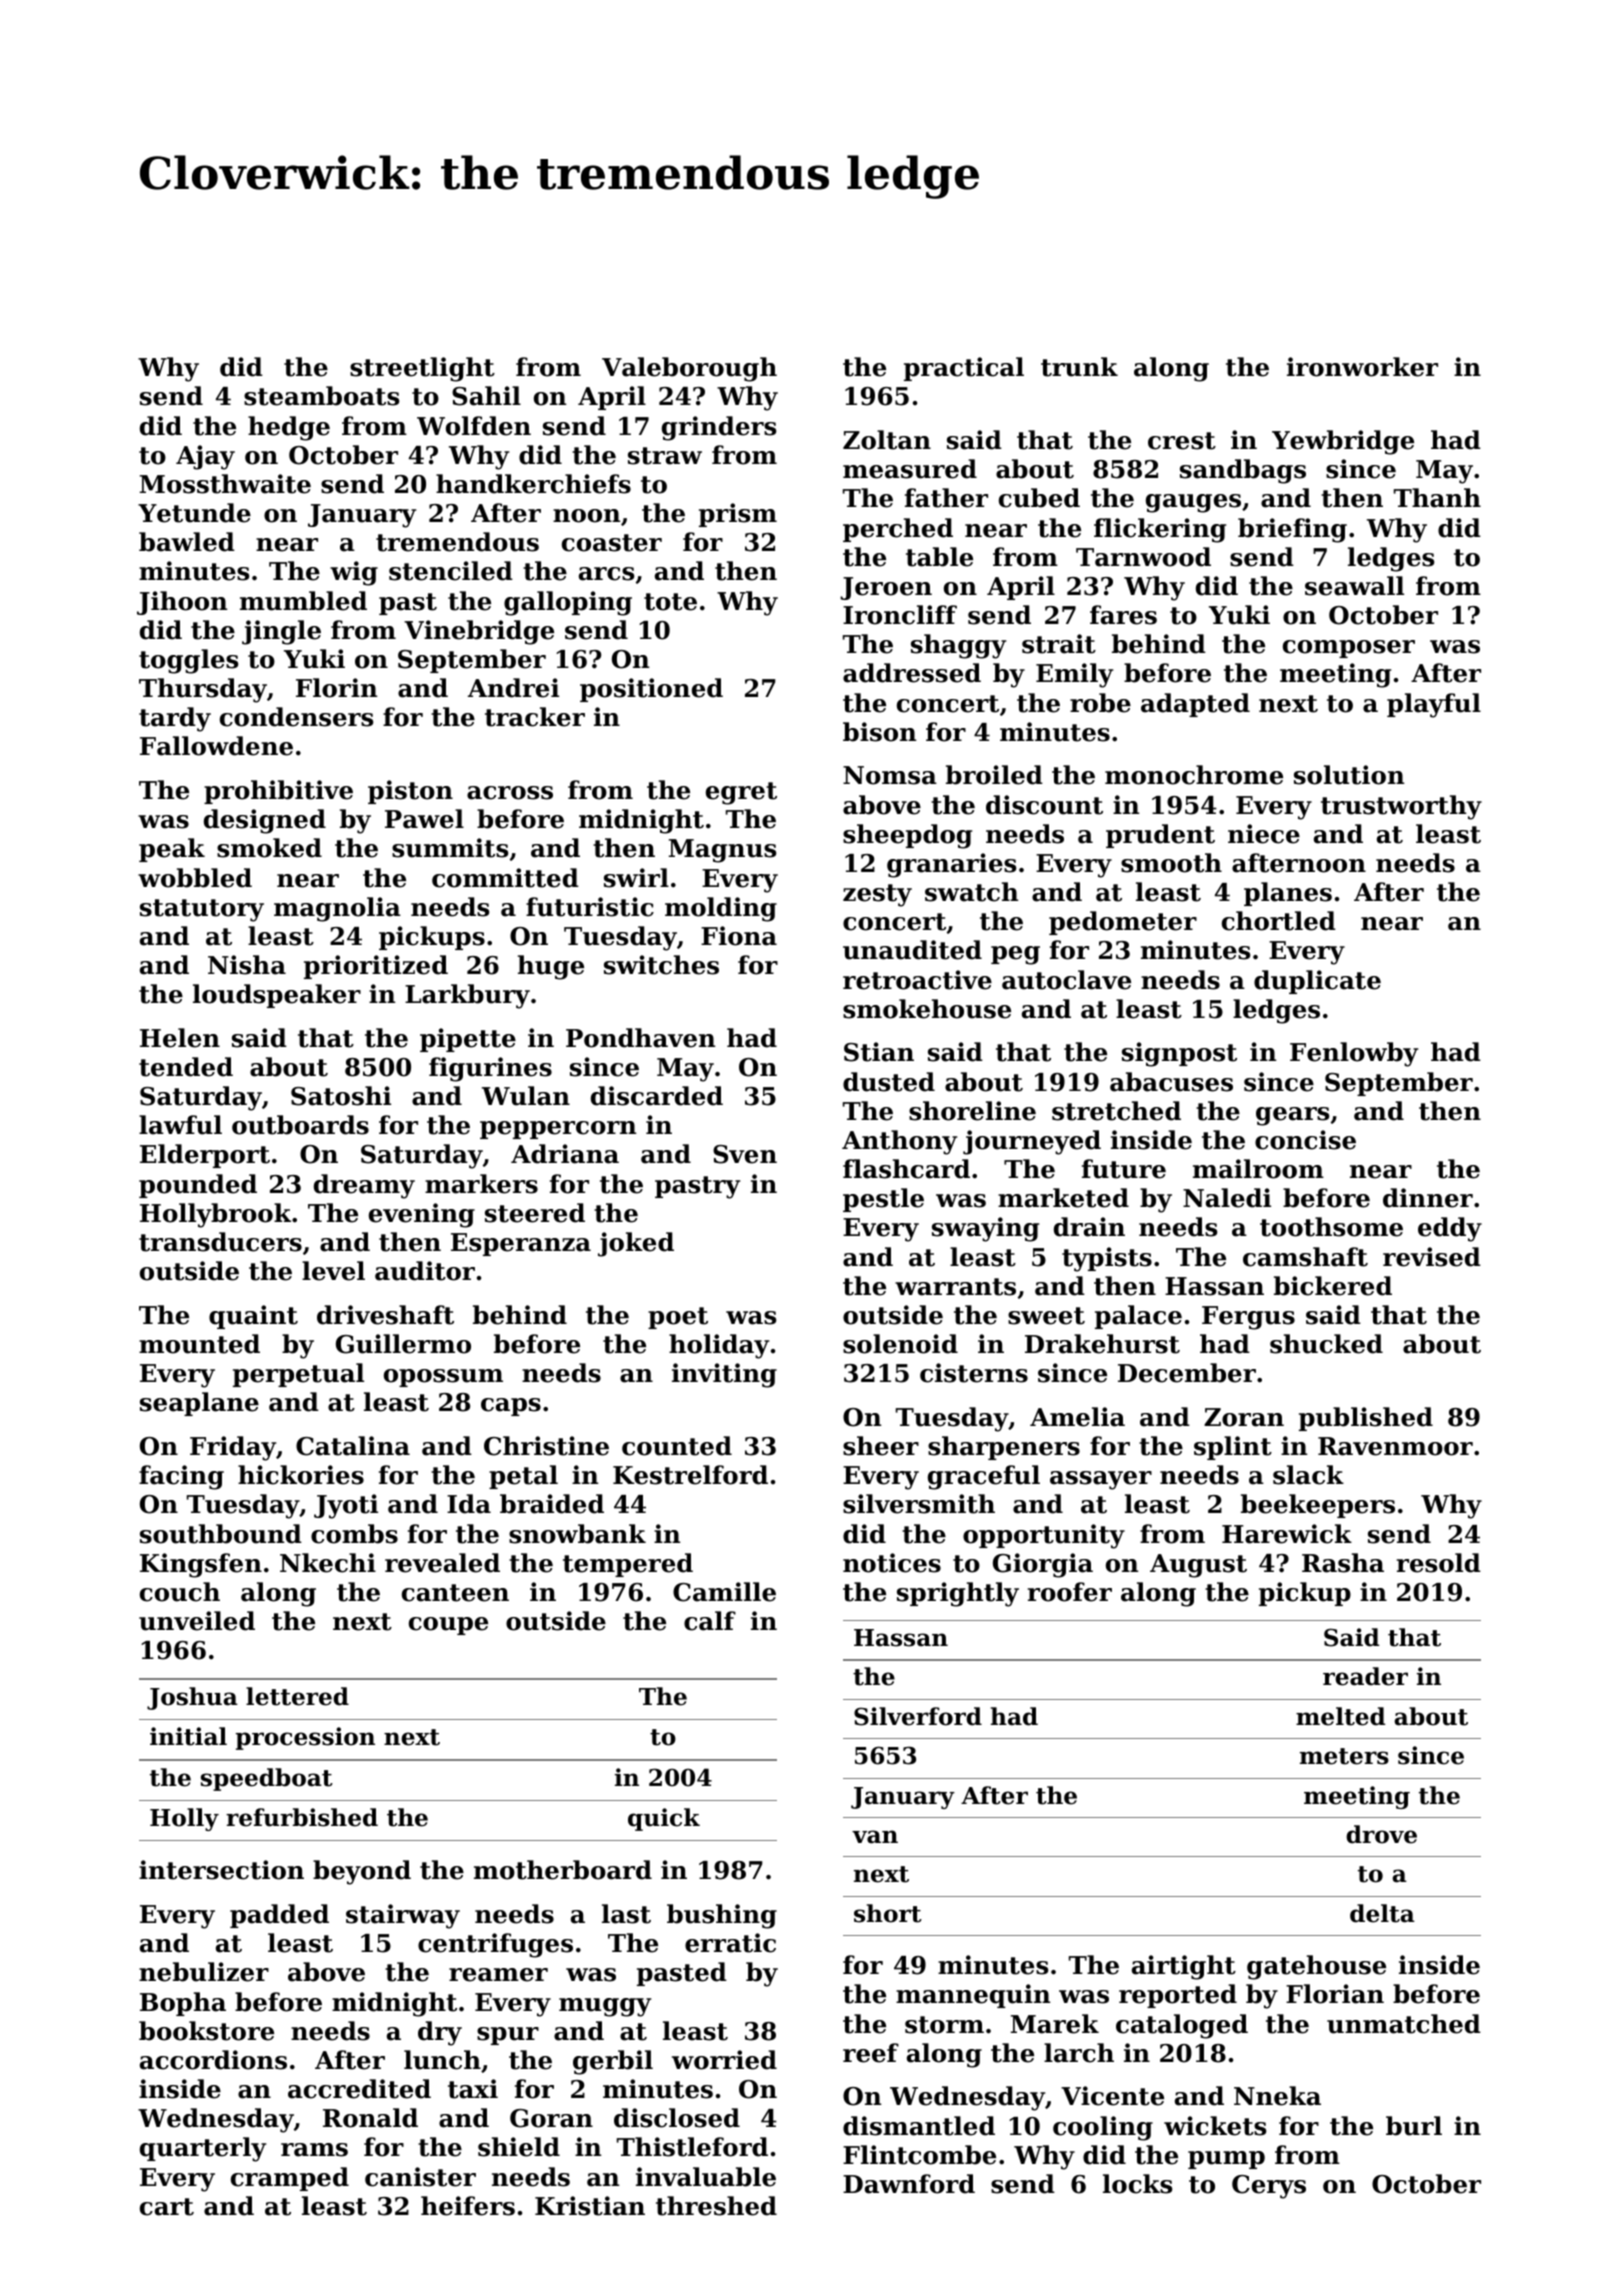 This screenshot has width=1620, height=2292. Describe the element at coordinates (651, 690) in the screenshot. I see `positioned` at that location.
